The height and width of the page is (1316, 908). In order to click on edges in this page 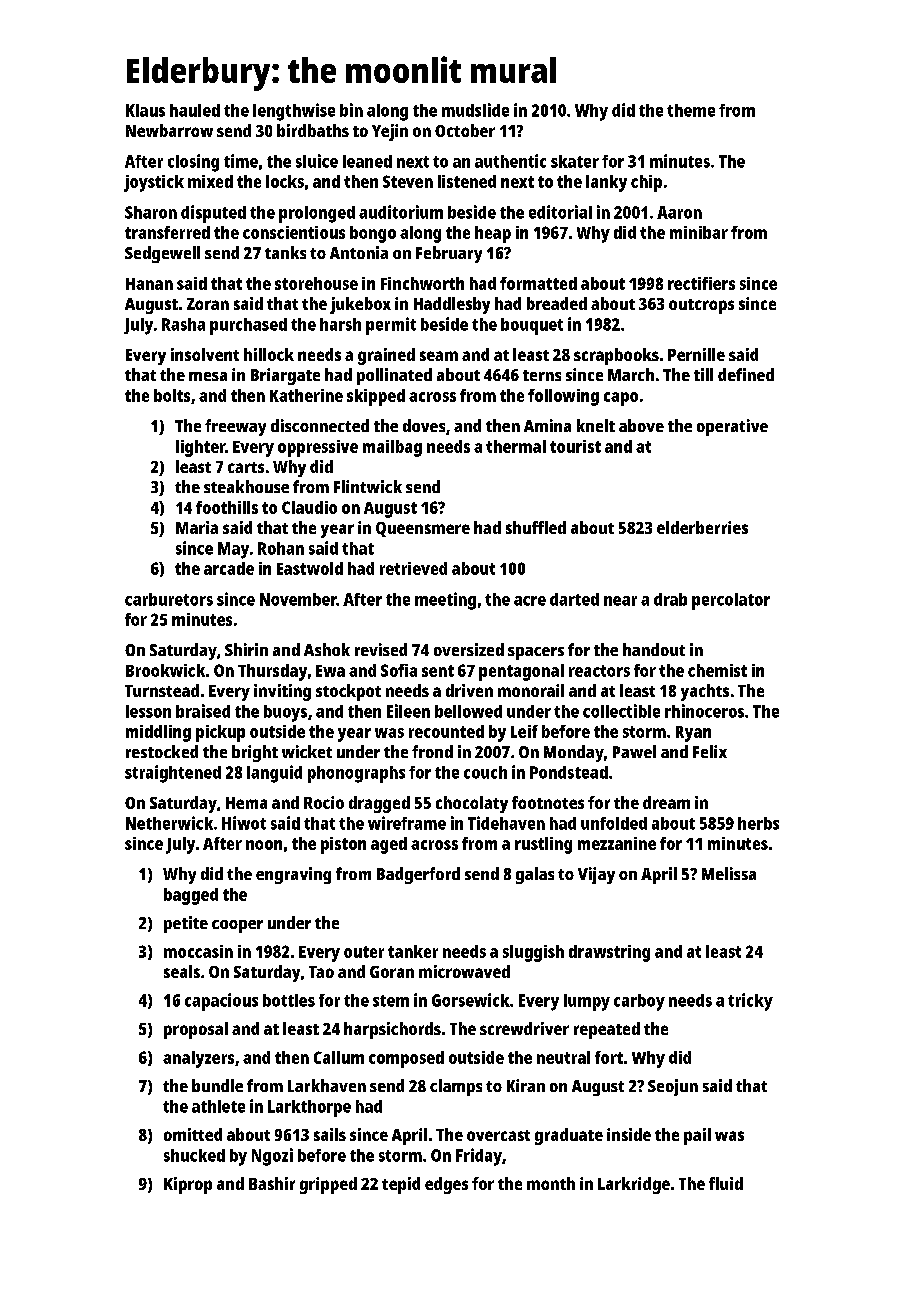, I will do `click(446, 1185)`.
